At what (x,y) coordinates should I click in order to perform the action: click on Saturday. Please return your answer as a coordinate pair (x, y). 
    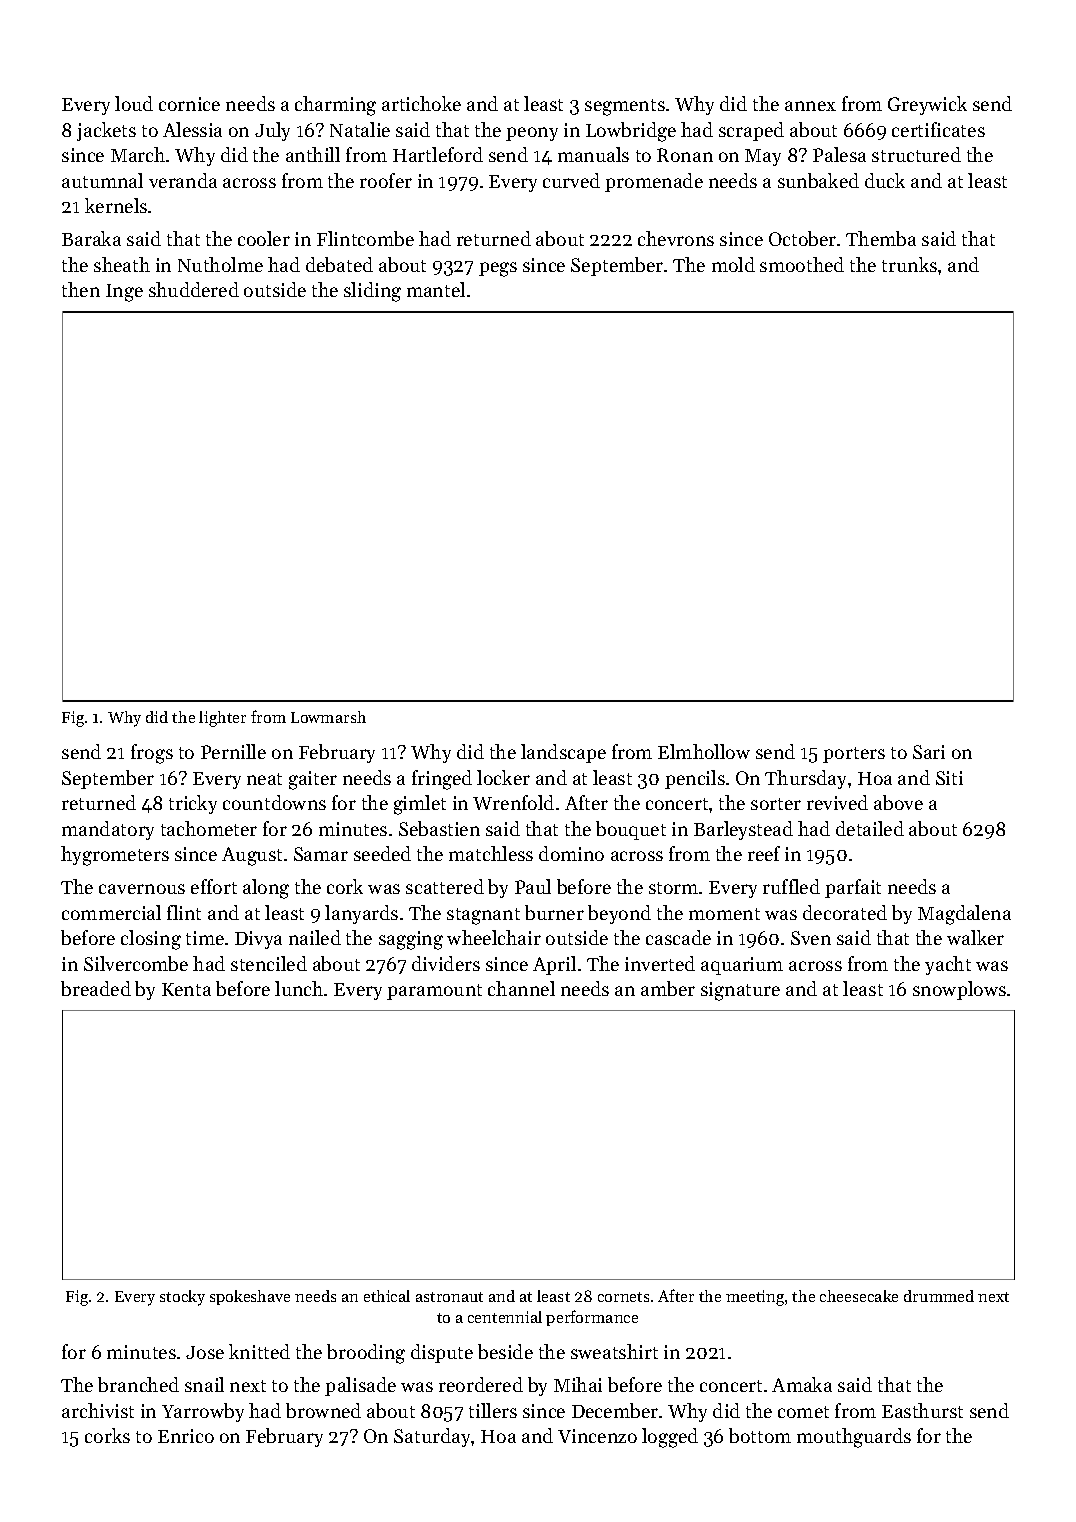
    Looking at the image, I should click on (433, 1437).
